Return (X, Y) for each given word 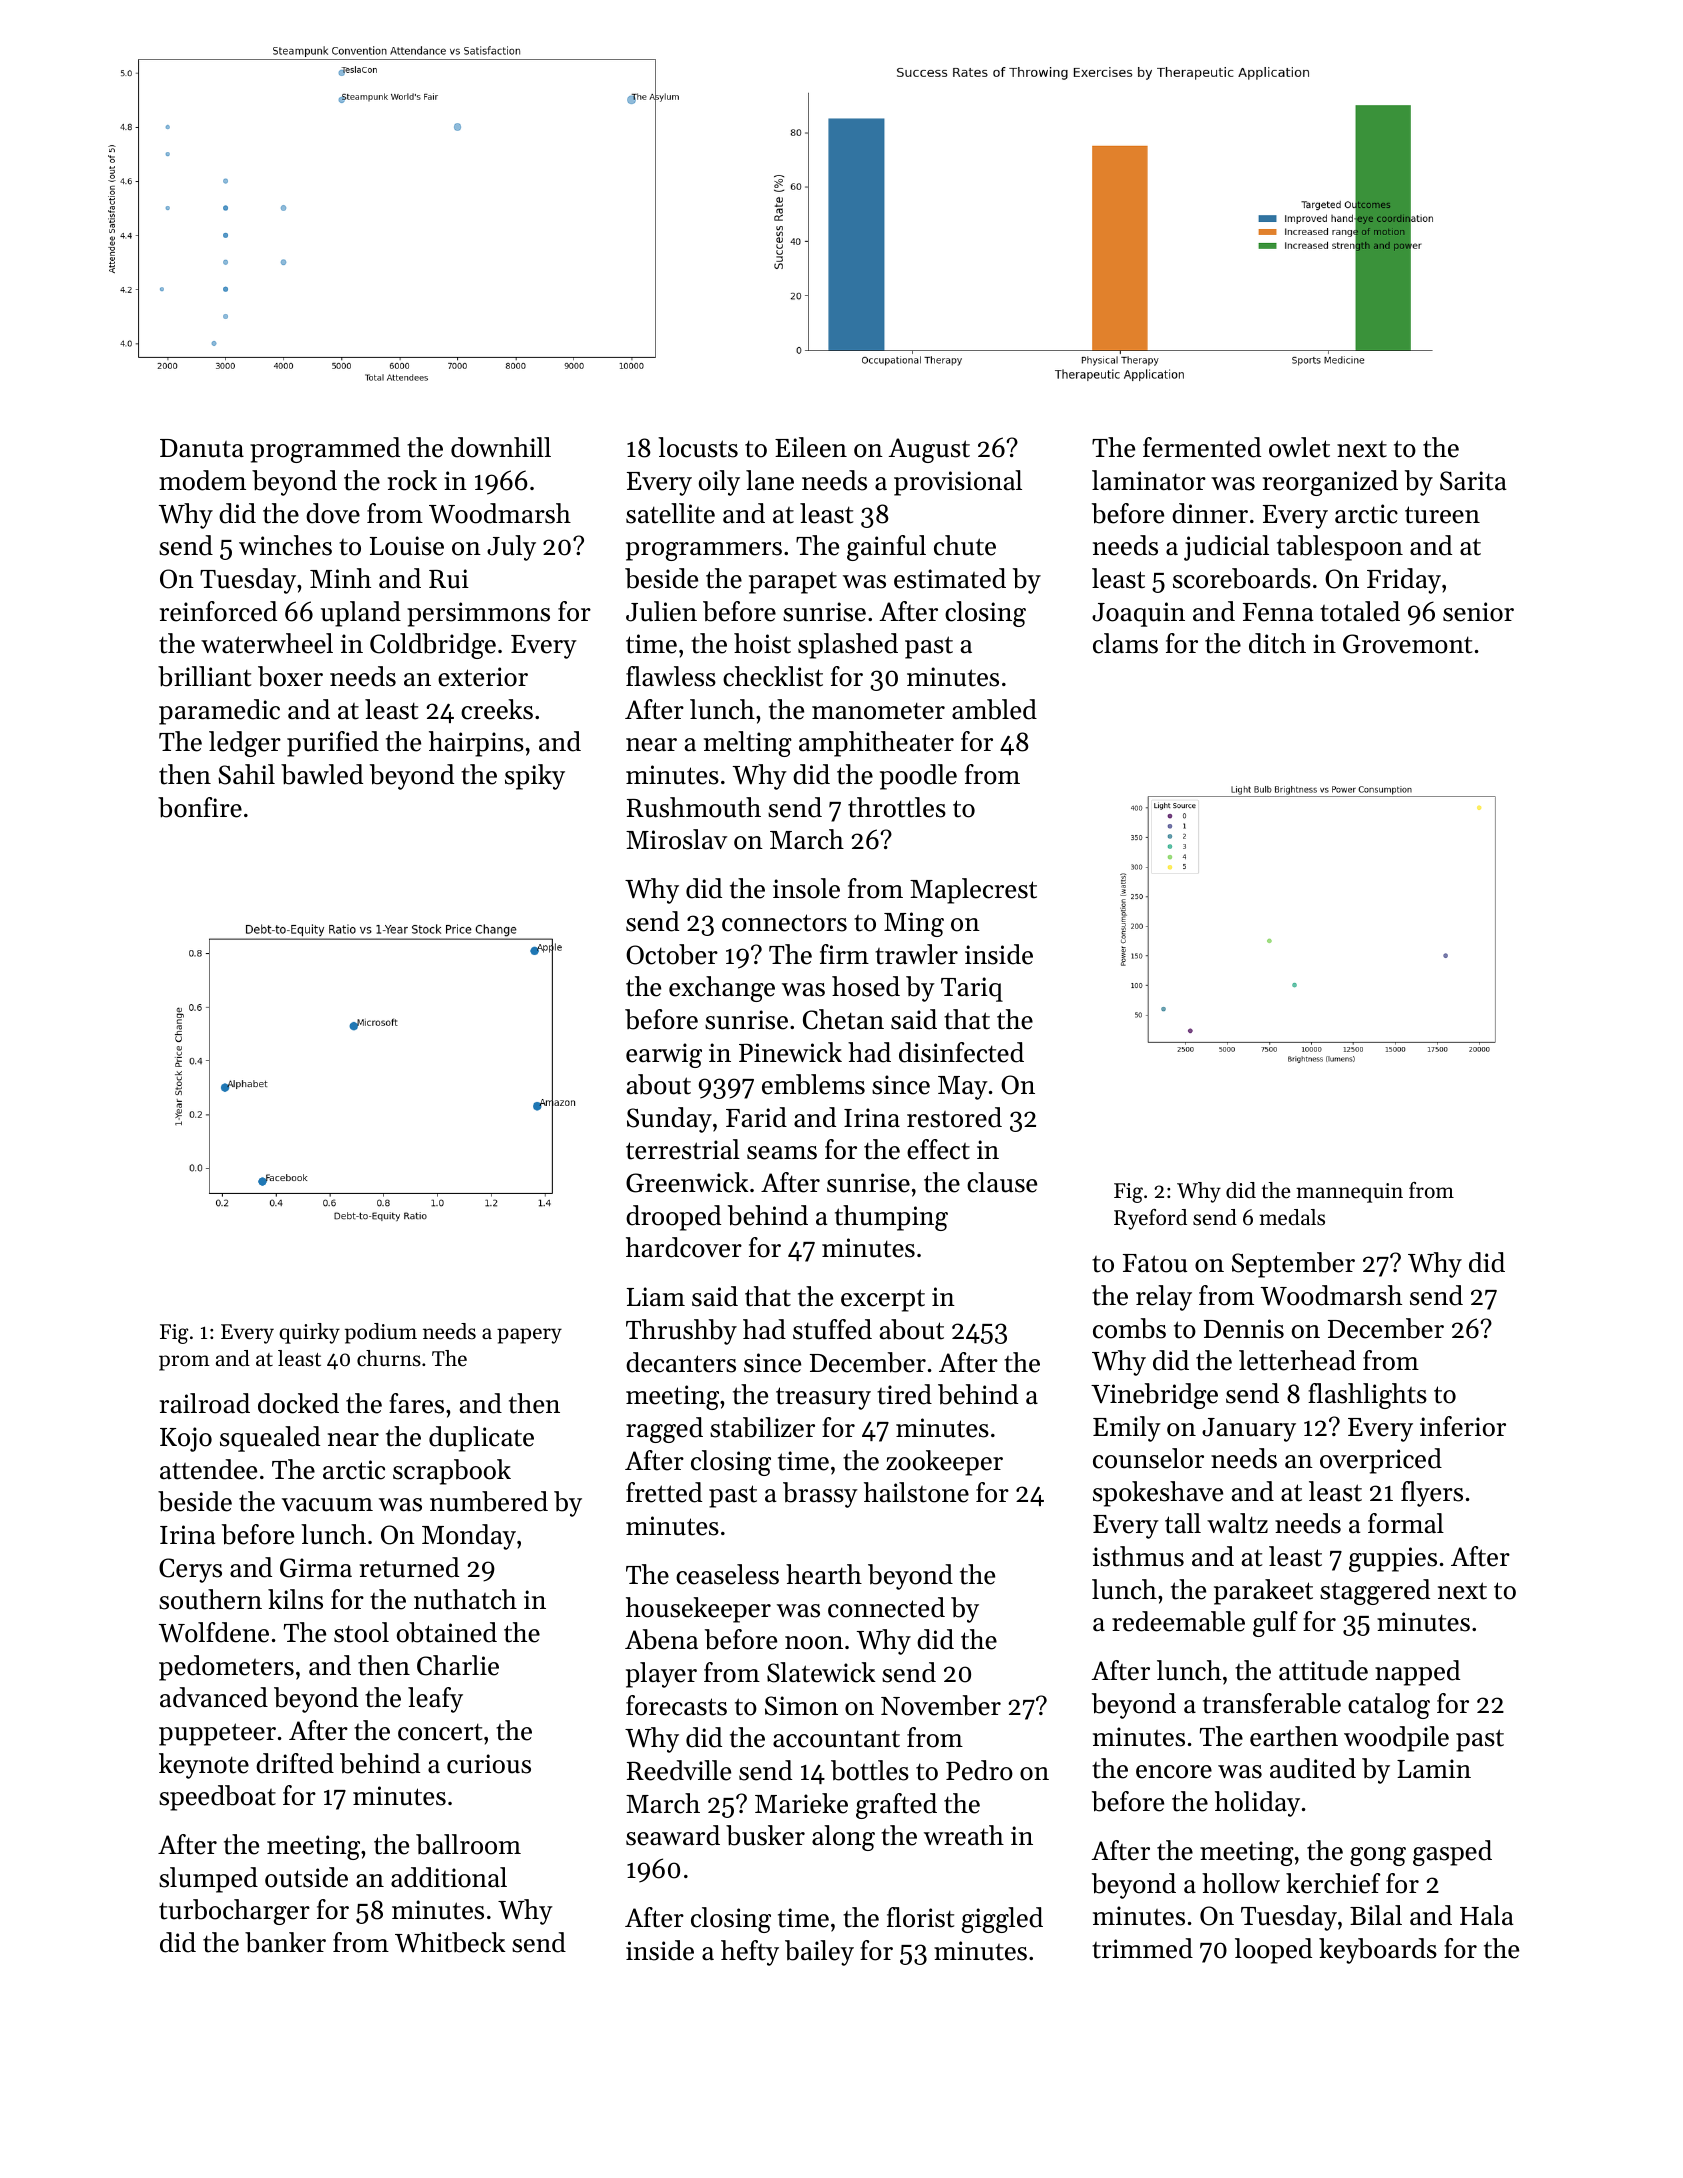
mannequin (1349, 1193)
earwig (664, 1055)
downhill (501, 447)
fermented (1202, 447)
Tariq (972, 989)
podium (381, 1333)
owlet (1299, 447)
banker (285, 1942)
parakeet (1263, 1592)
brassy (820, 1495)
